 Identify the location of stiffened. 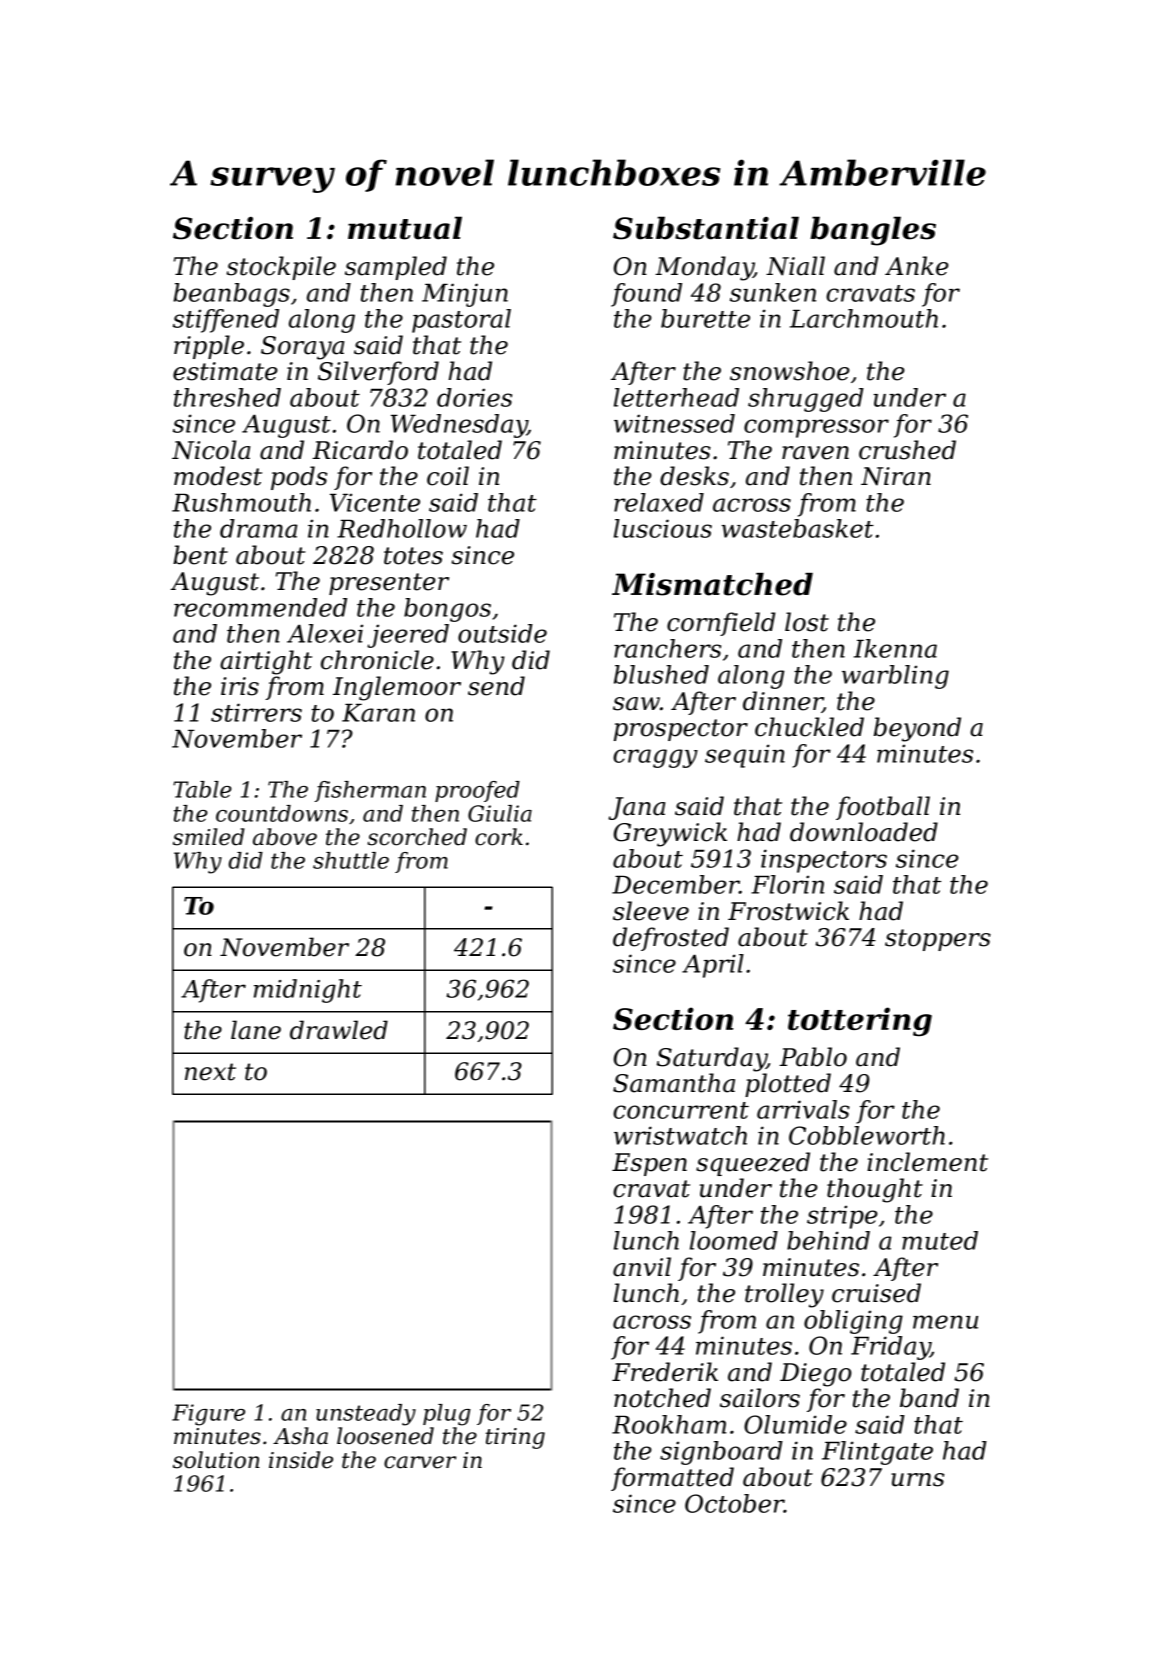
(226, 321).
